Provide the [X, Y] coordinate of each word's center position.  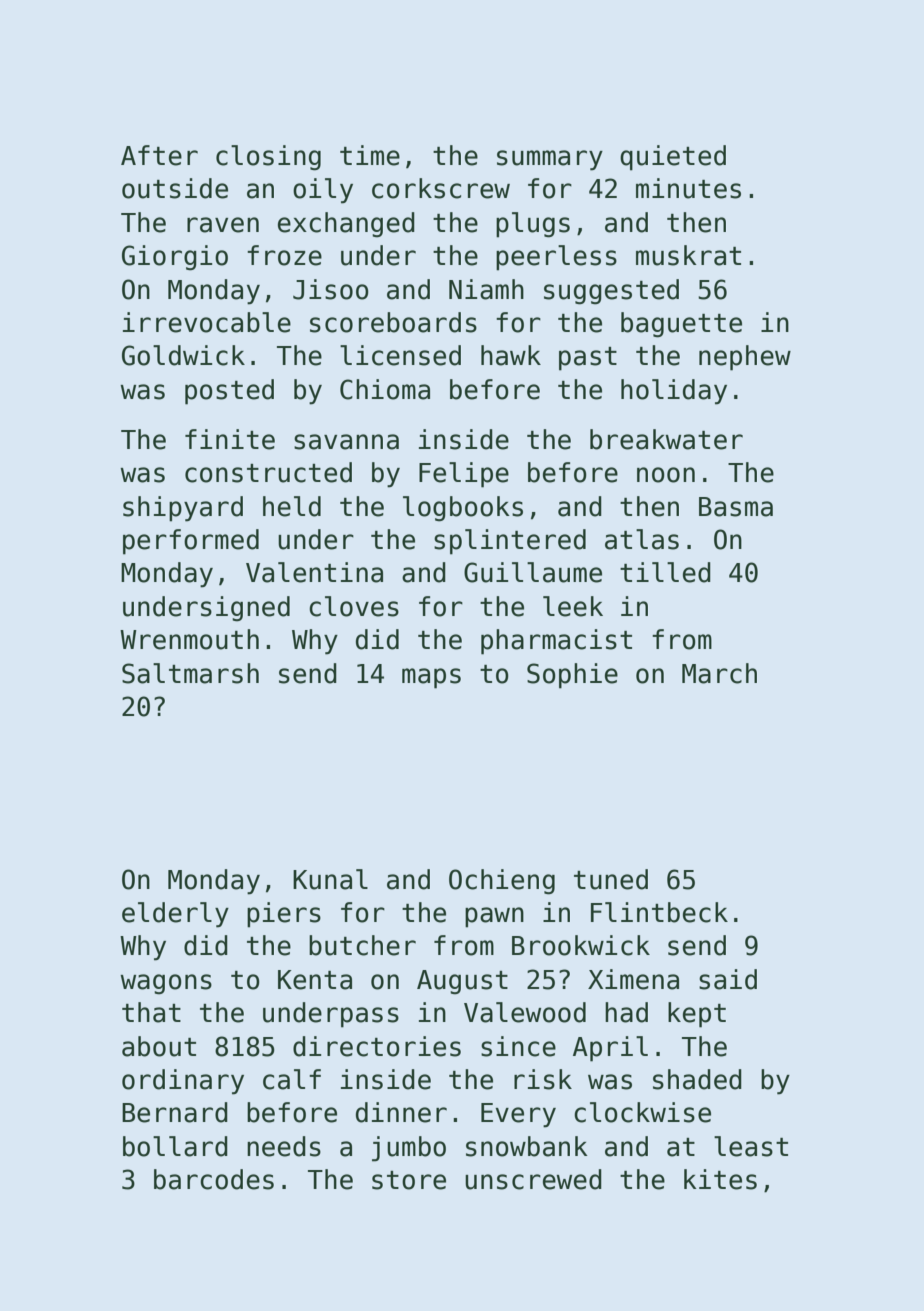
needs [284, 1146]
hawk [511, 355]
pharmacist [556, 642]
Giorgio [175, 258]
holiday [674, 392]
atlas [642, 539]
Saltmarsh [190, 673]
